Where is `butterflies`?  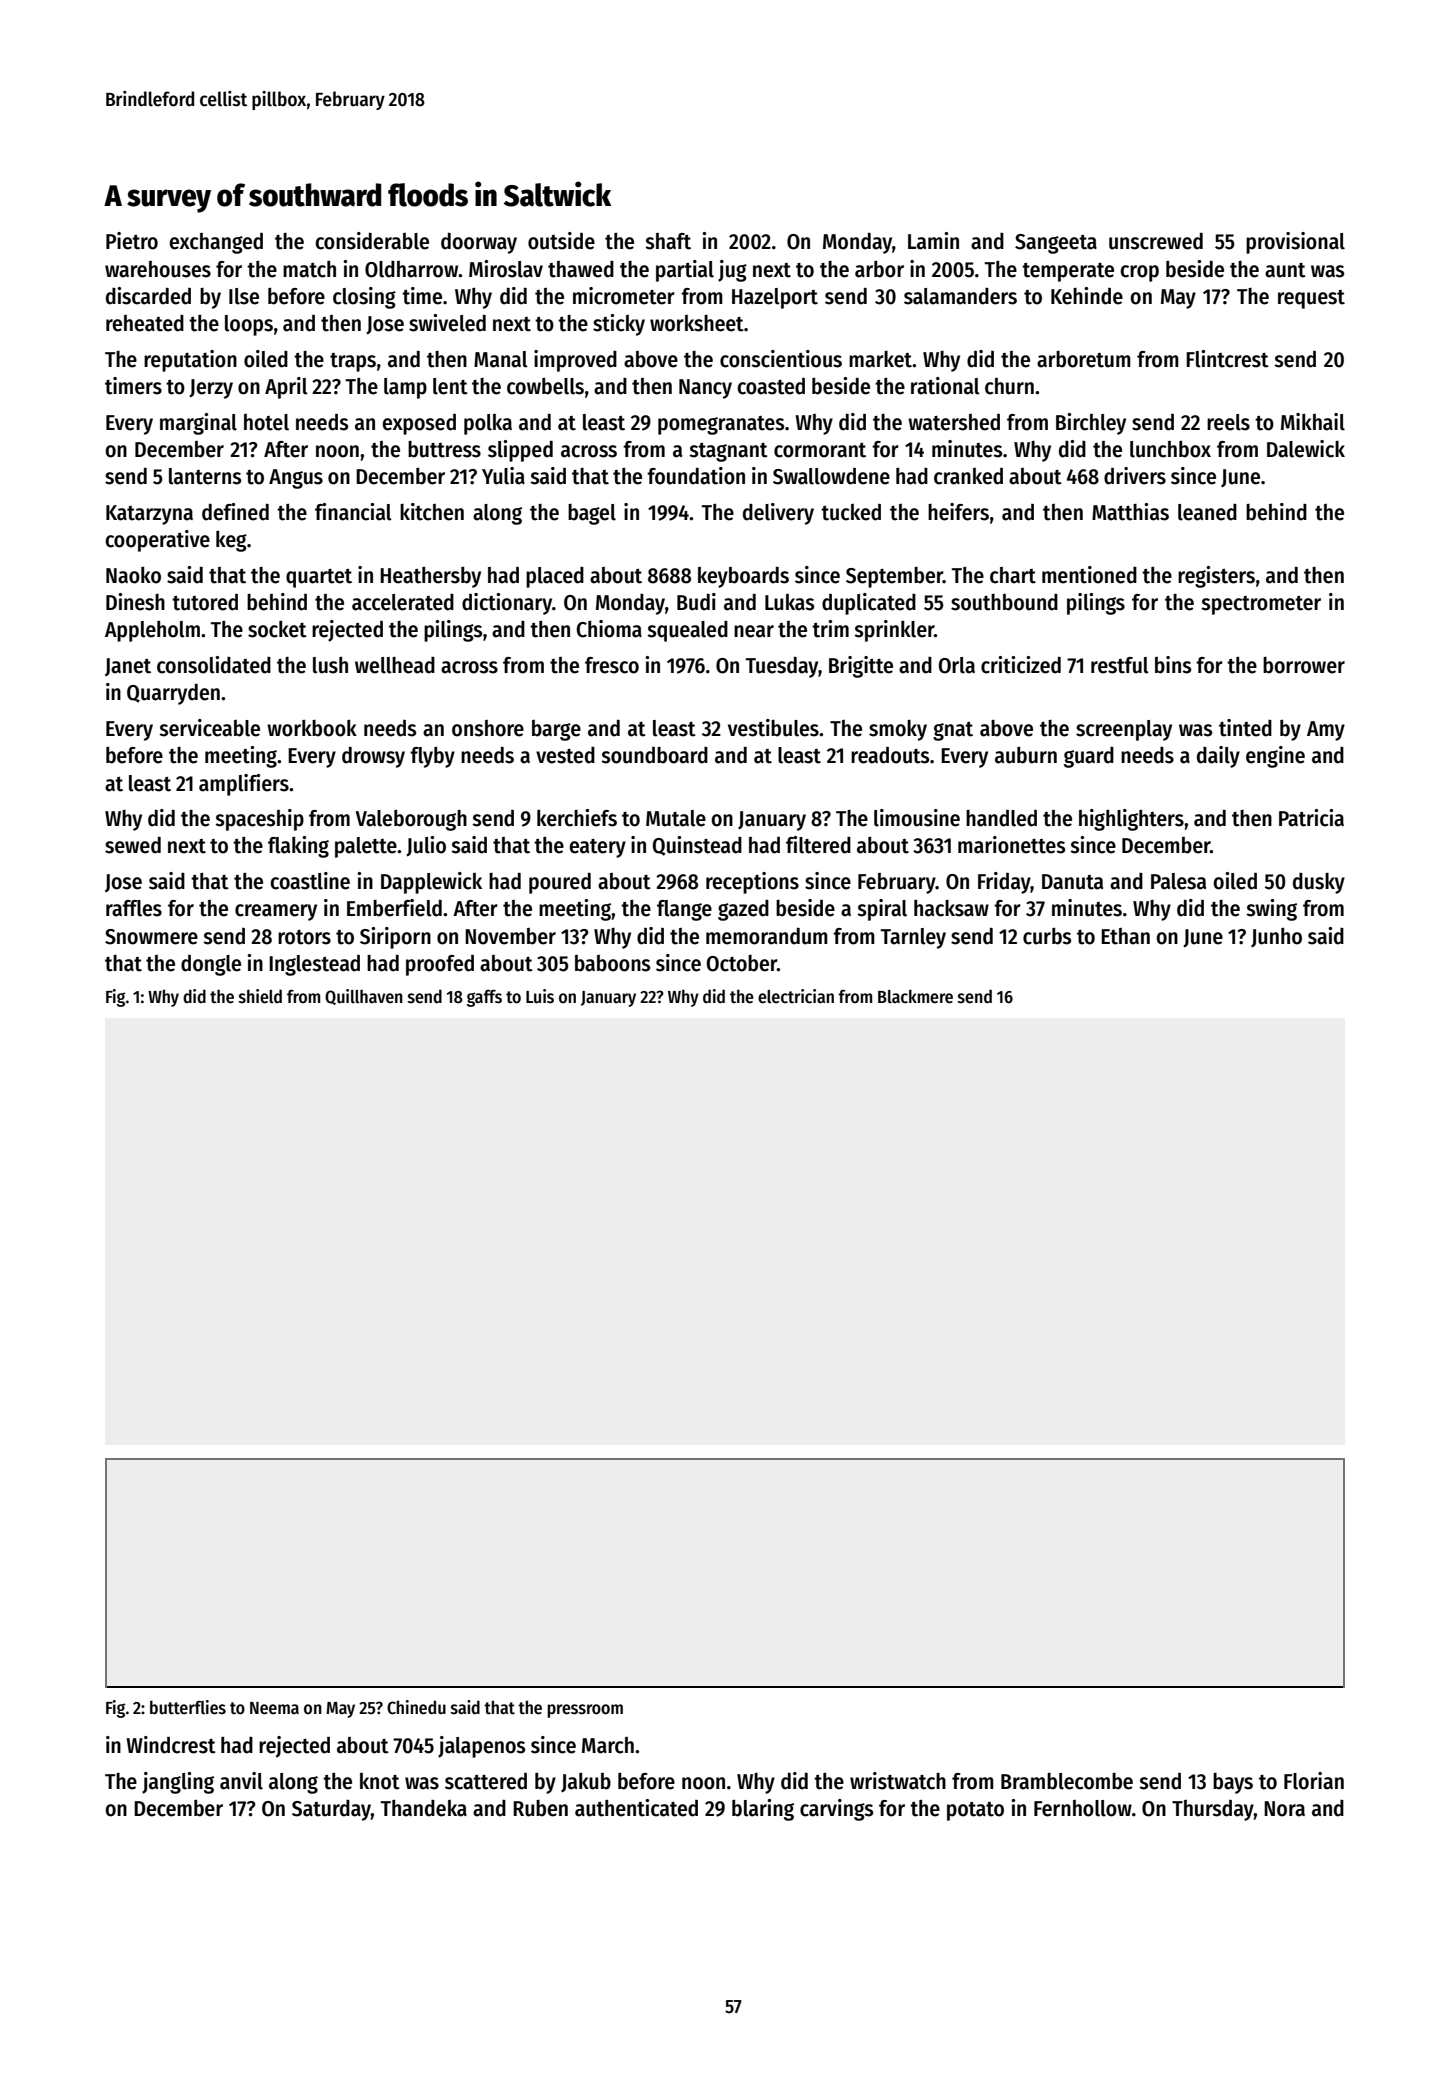
butterflies is located at coordinates (188, 1707).
